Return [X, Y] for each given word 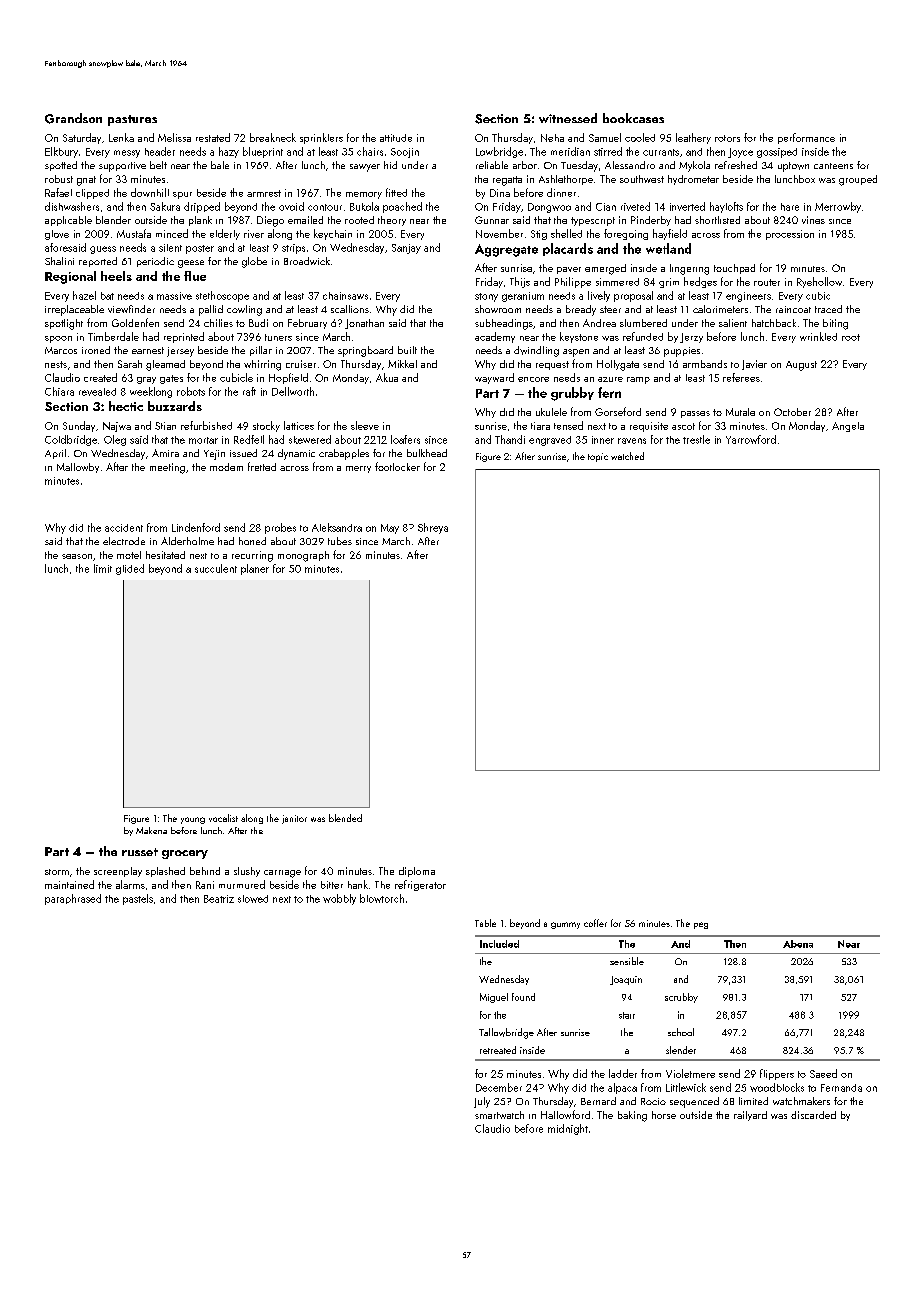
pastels [138, 899]
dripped [202, 207]
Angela [848, 427]
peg [701, 925]
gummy [565, 925]
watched [627, 456]
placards [568, 249]
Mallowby [78, 468]
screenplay [118, 872]
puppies [682, 352]
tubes [340, 541]
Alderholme [187, 541]
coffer [595, 923]
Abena [798, 944]
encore [533, 379]
